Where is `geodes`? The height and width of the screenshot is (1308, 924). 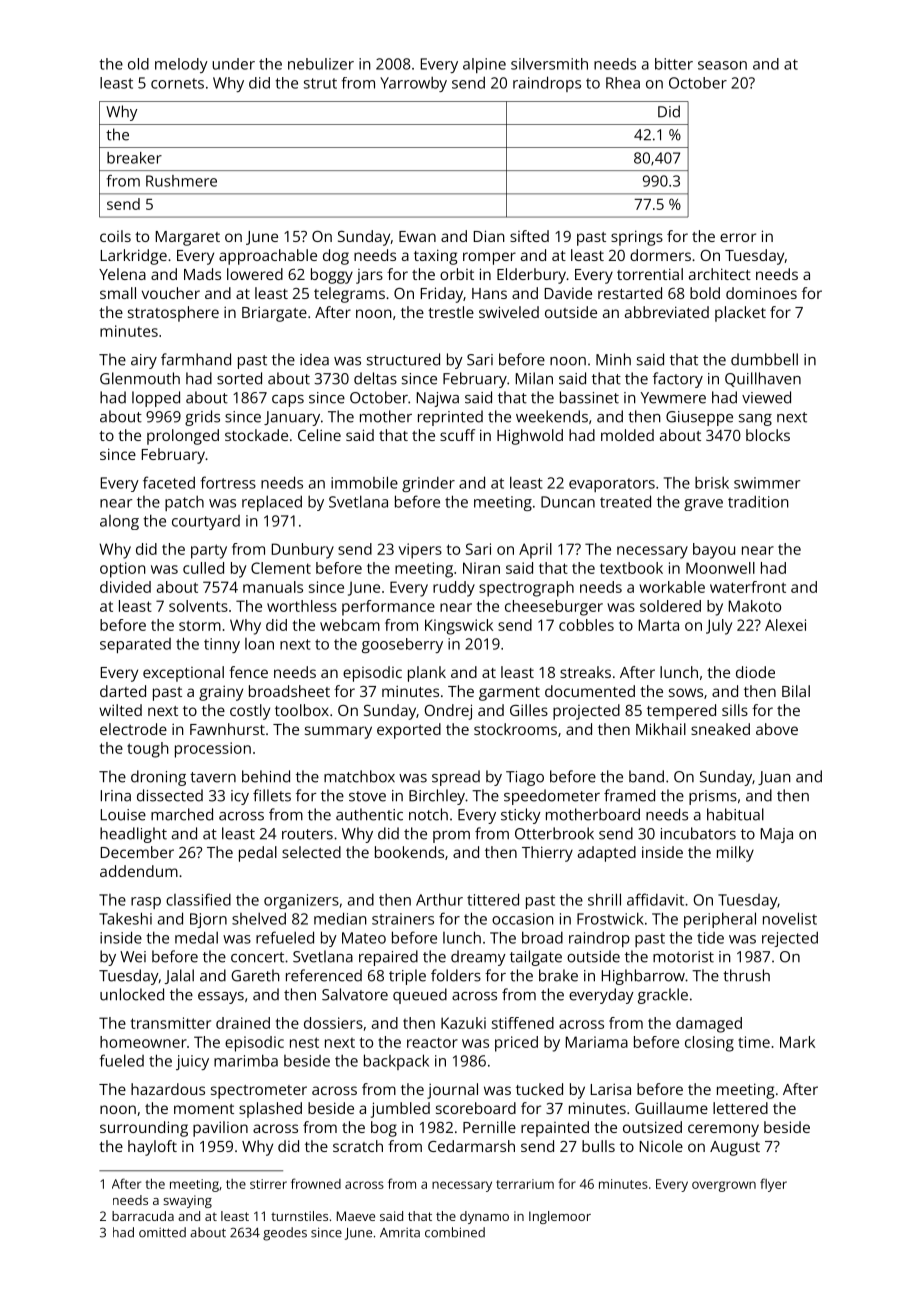 geodes is located at coordinates (285, 1234).
